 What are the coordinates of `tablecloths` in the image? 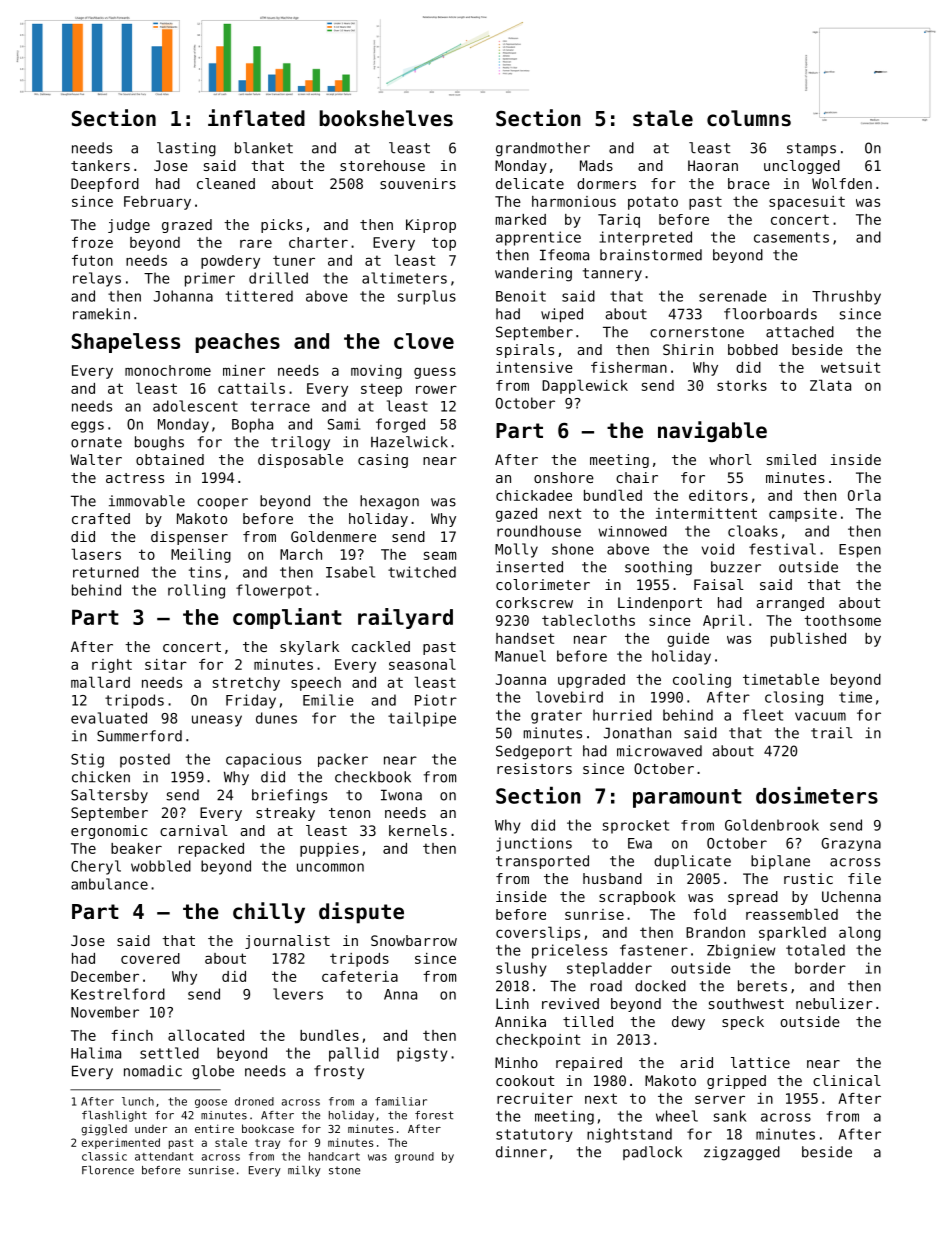 It's located at (588, 620).
